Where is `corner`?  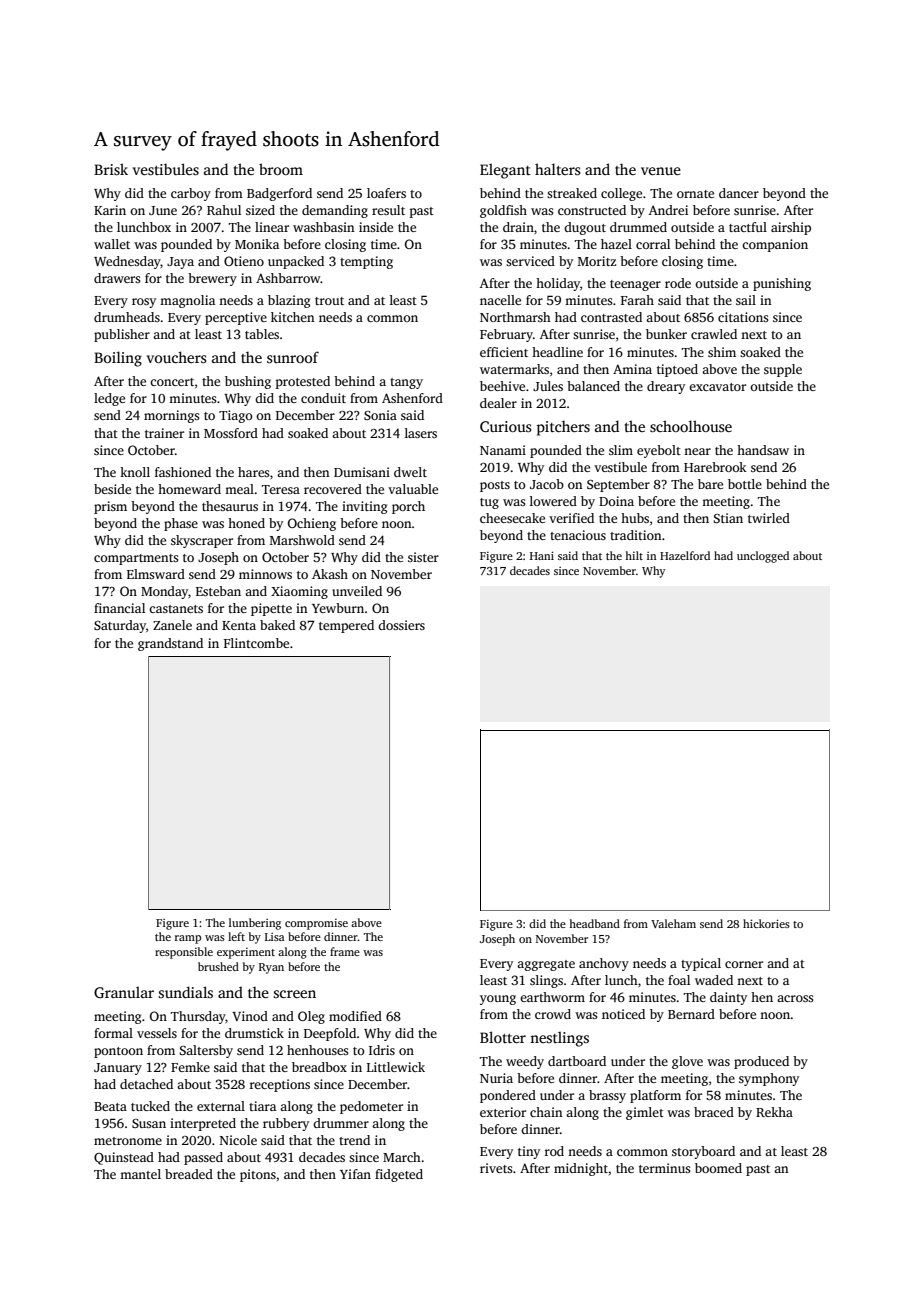
corner is located at coordinates (744, 964).
